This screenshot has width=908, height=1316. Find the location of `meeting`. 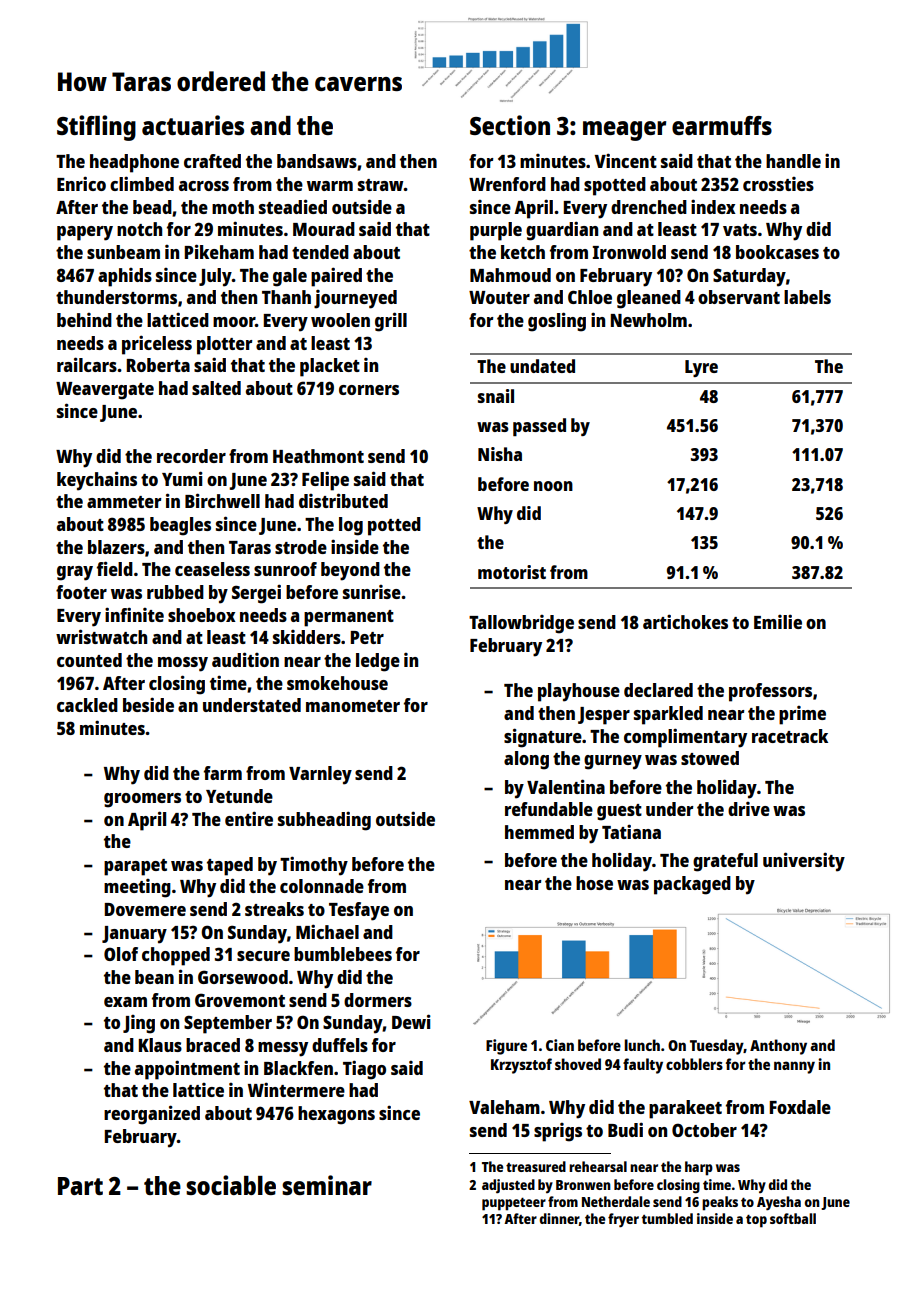

meeting is located at coordinates (137, 888).
